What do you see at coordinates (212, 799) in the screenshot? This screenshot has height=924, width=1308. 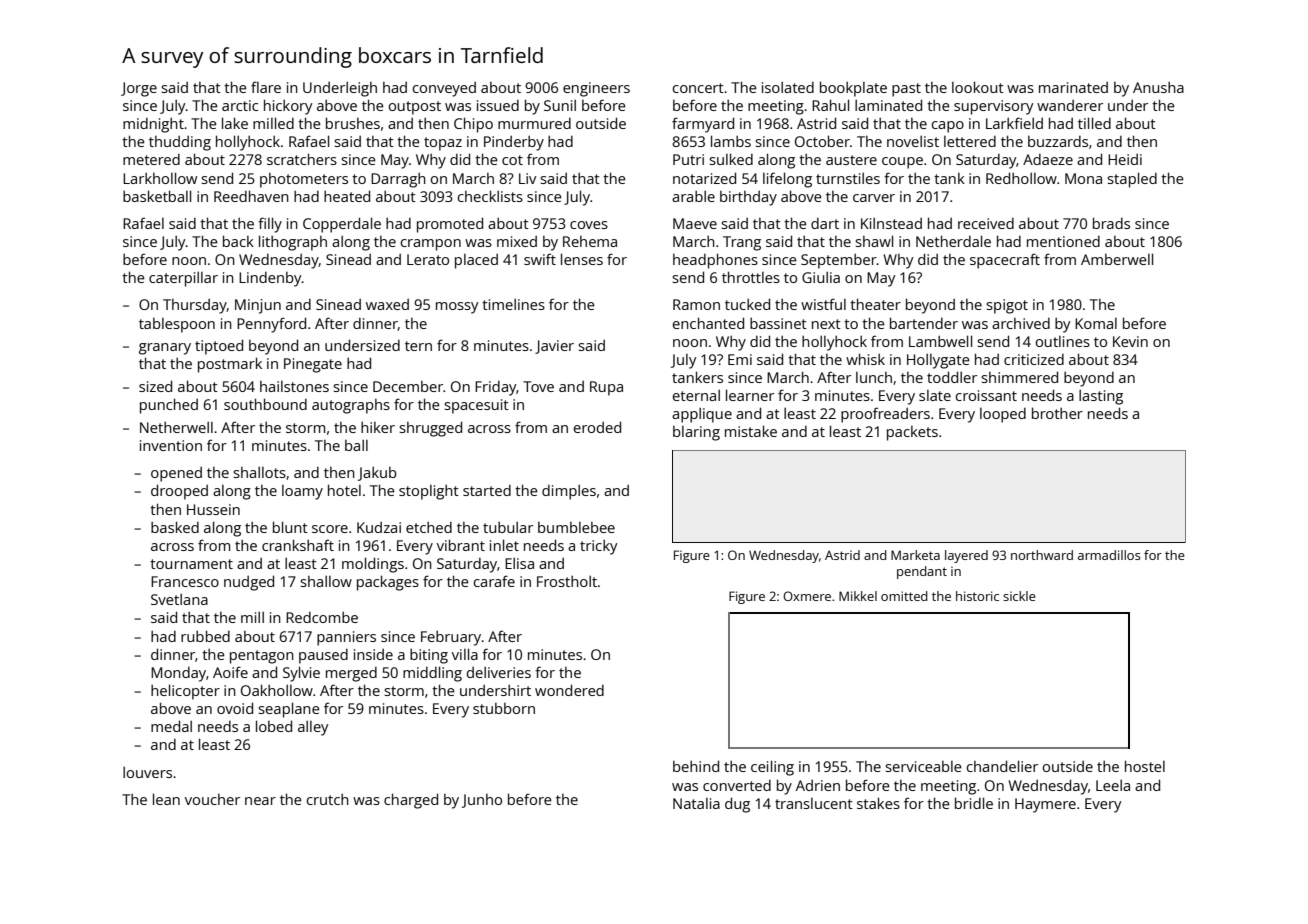 I see `voucher` at bounding box center [212, 799].
